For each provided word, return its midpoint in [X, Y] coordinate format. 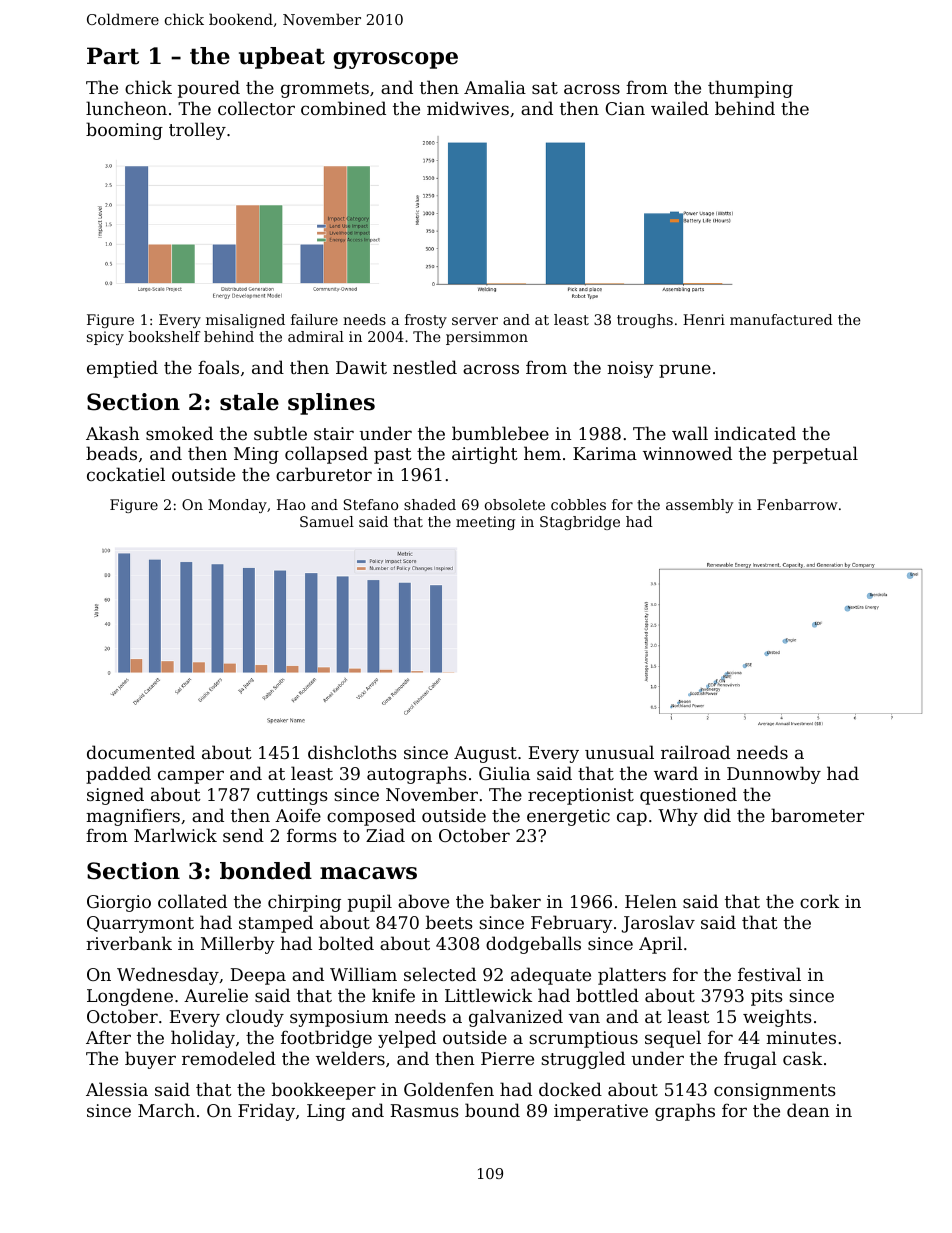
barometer [817, 815]
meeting [485, 523]
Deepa [258, 976]
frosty [426, 321]
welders [350, 1058]
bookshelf [164, 336]
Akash [113, 433]
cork [819, 901]
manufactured [781, 319]
